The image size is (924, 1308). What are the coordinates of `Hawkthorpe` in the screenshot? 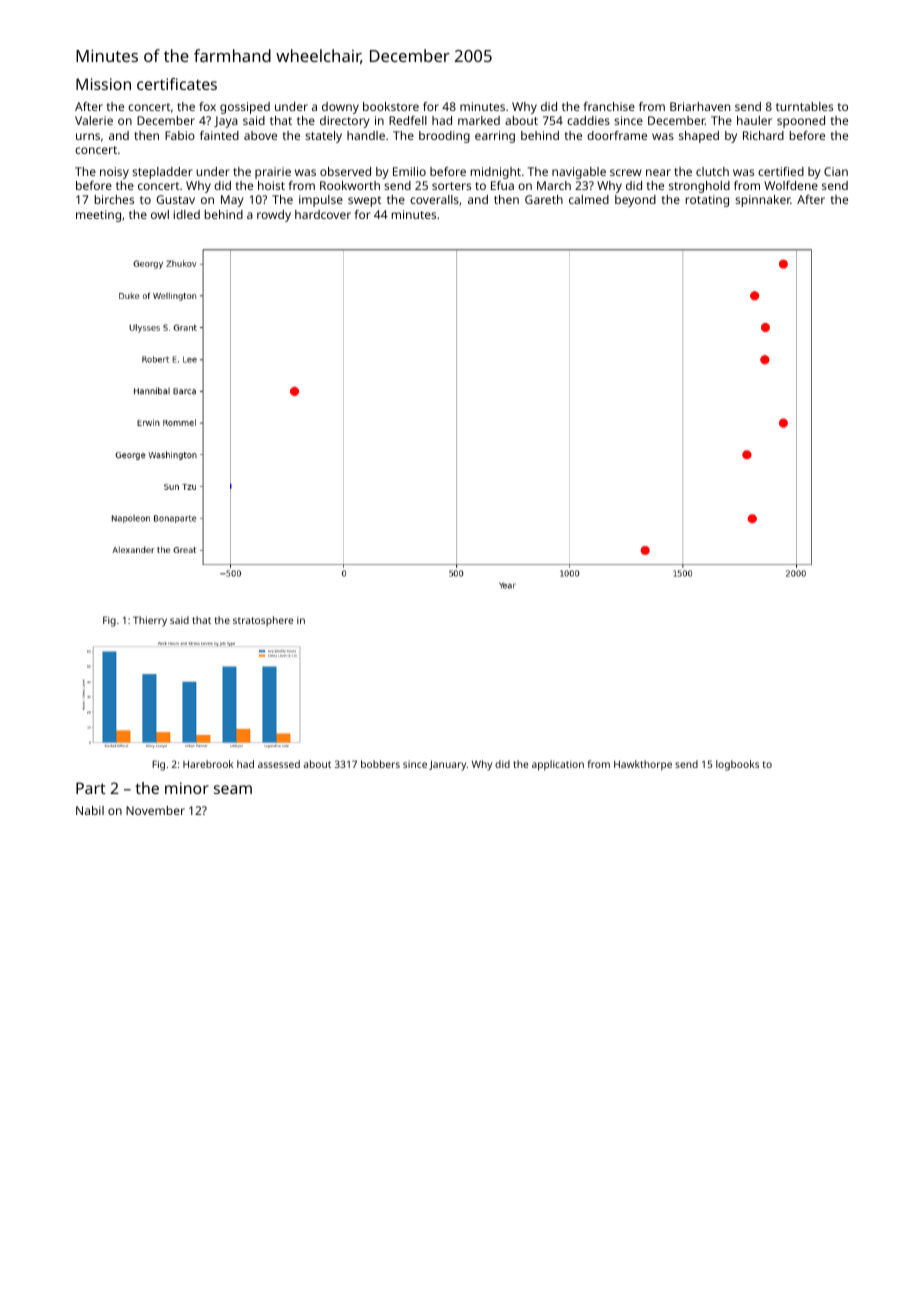 It's located at (643, 765).
